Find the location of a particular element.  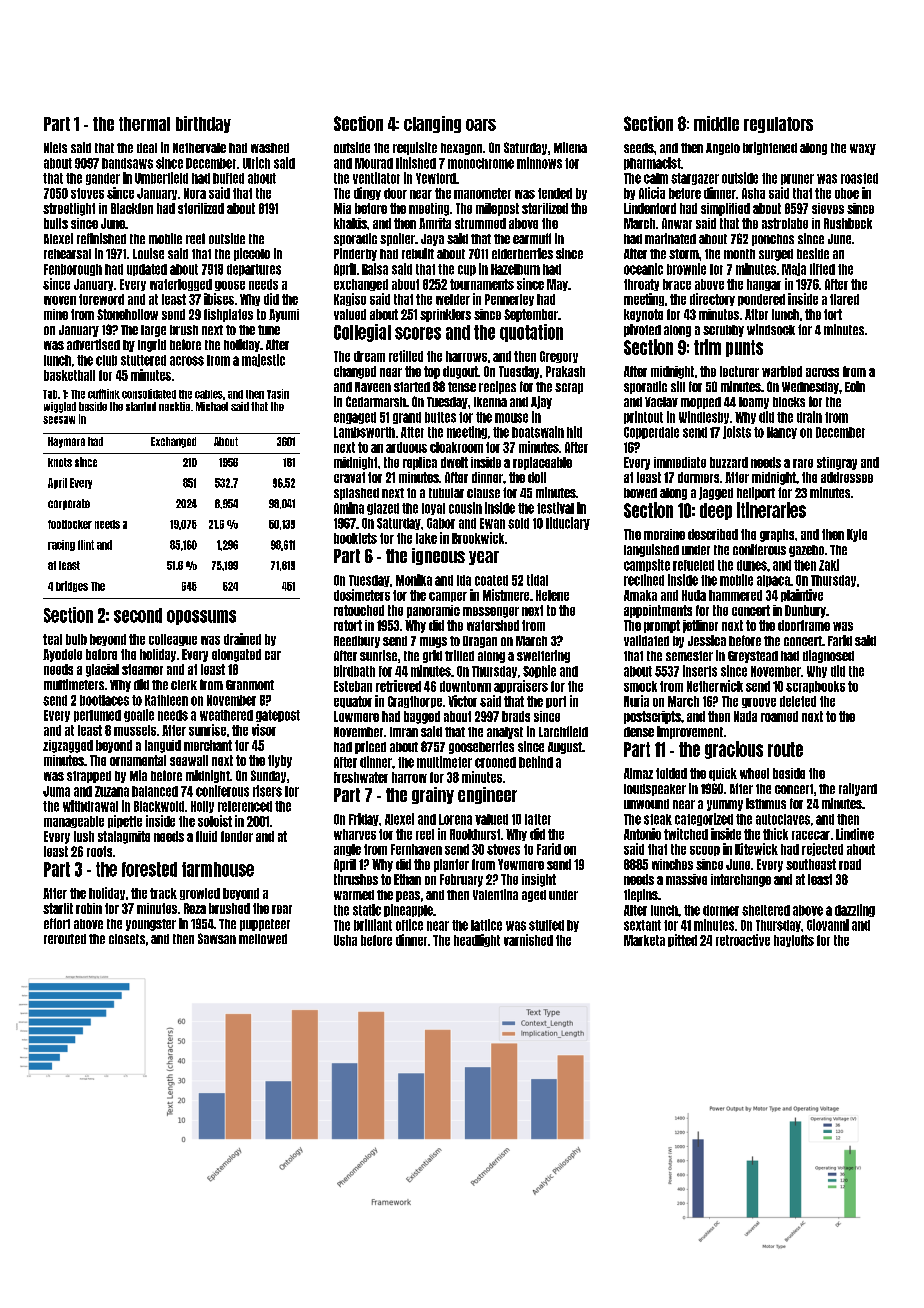

Kathleen is located at coordinates (166, 700).
